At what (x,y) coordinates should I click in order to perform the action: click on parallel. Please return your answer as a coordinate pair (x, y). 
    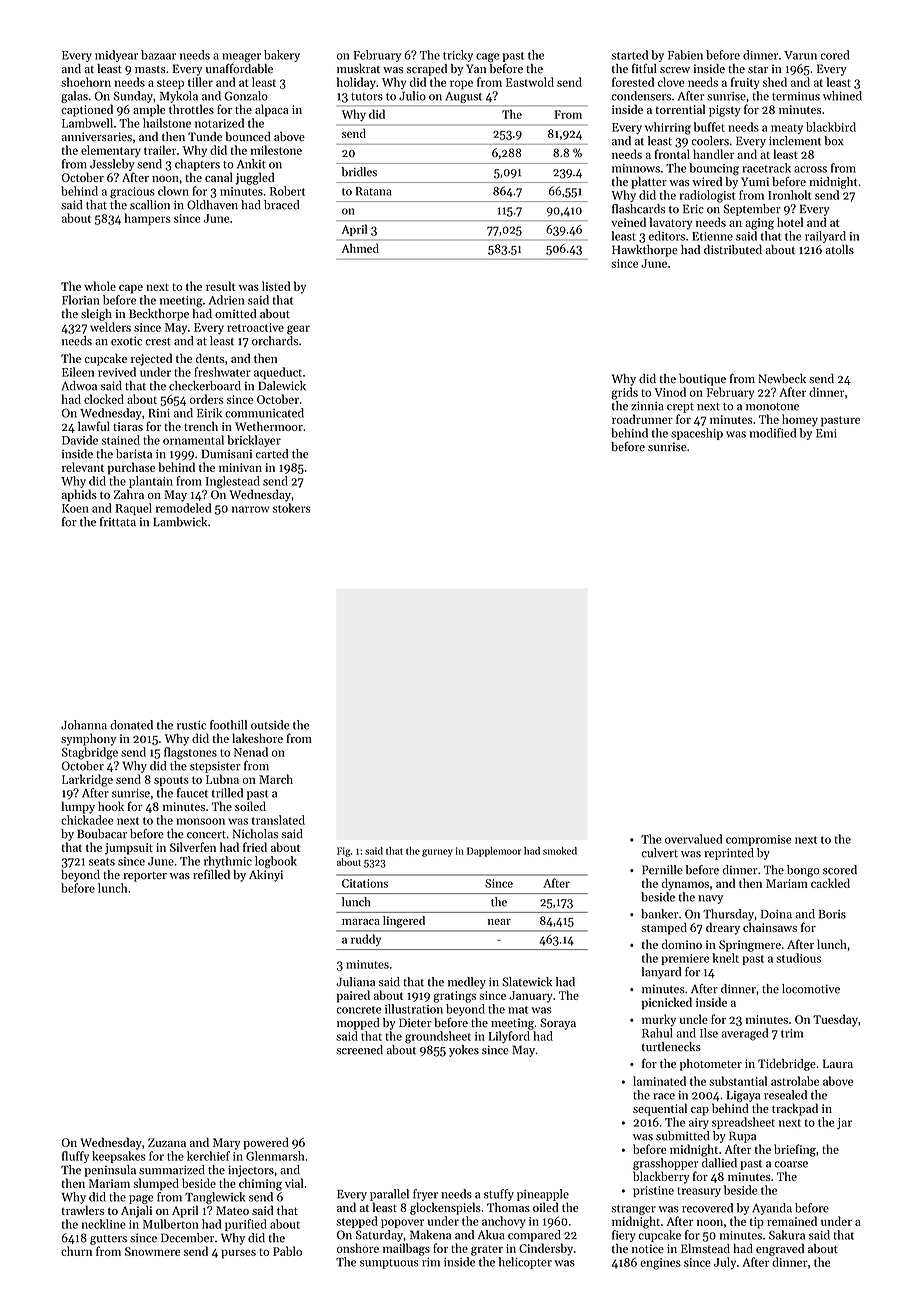
    Looking at the image, I should click on (389, 1195).
